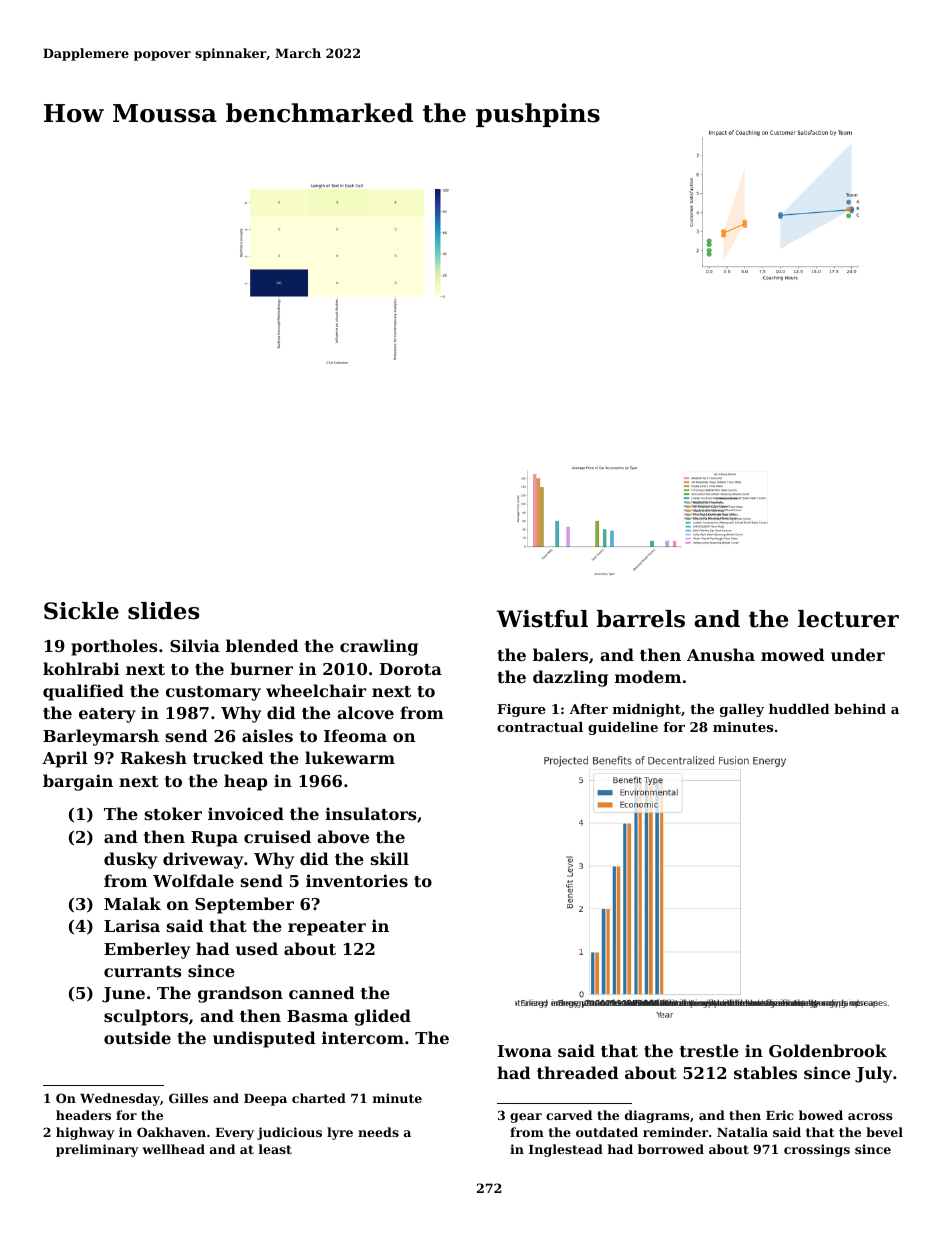 This screenshot has width=952, height=1233. Describe the element at coordinates (83, 1115) in the screenshot. I see `headers` at that location.
